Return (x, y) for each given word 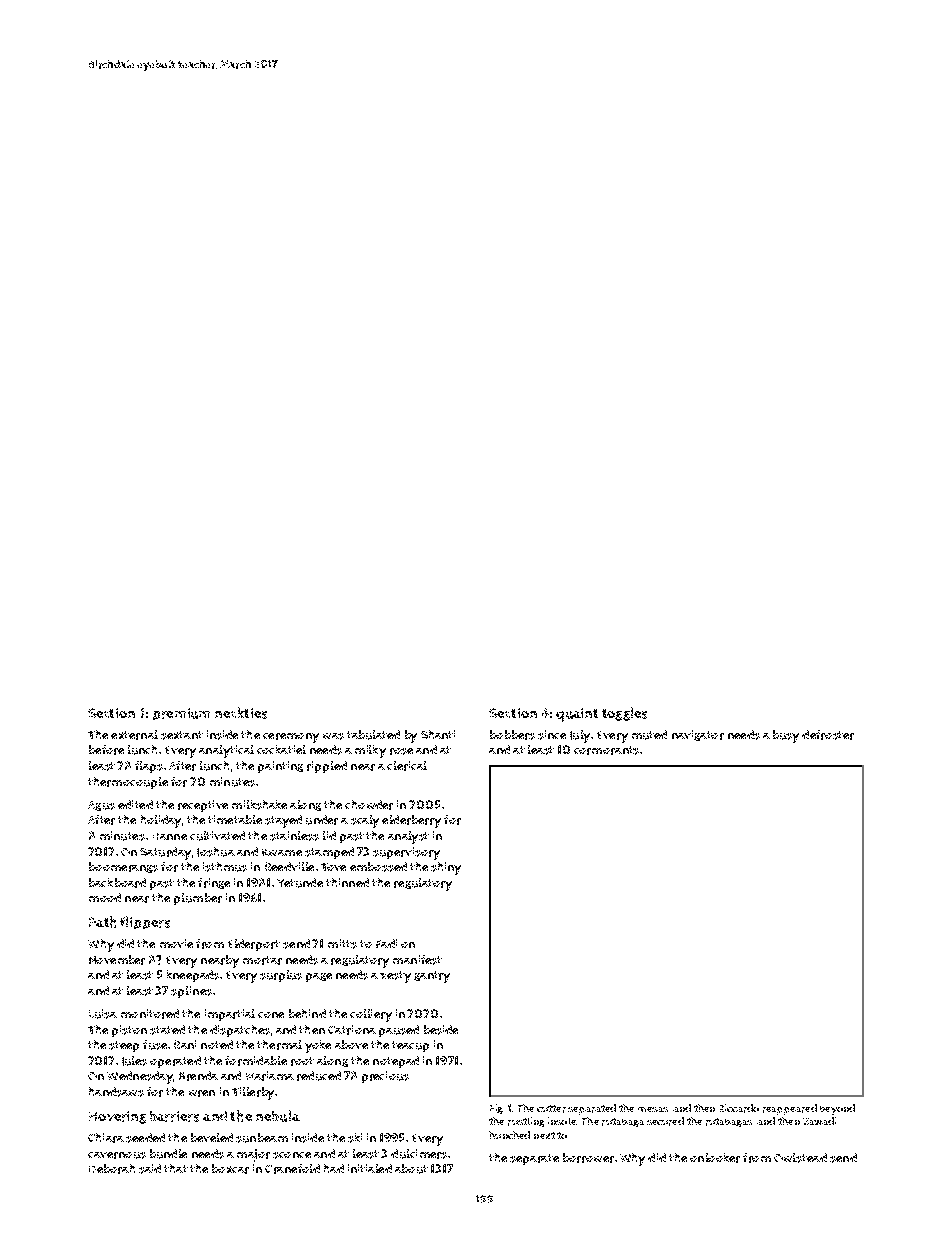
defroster (828, 735)
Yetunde (300, 883)
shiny (446, 868)
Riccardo (739, 1108)
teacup (410, 1046)
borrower (588, 1158)
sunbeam (262, 1138)
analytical (226, 751)
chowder (369, 805)
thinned (347, 882)
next (544, 1135)
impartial (230, 1015)
